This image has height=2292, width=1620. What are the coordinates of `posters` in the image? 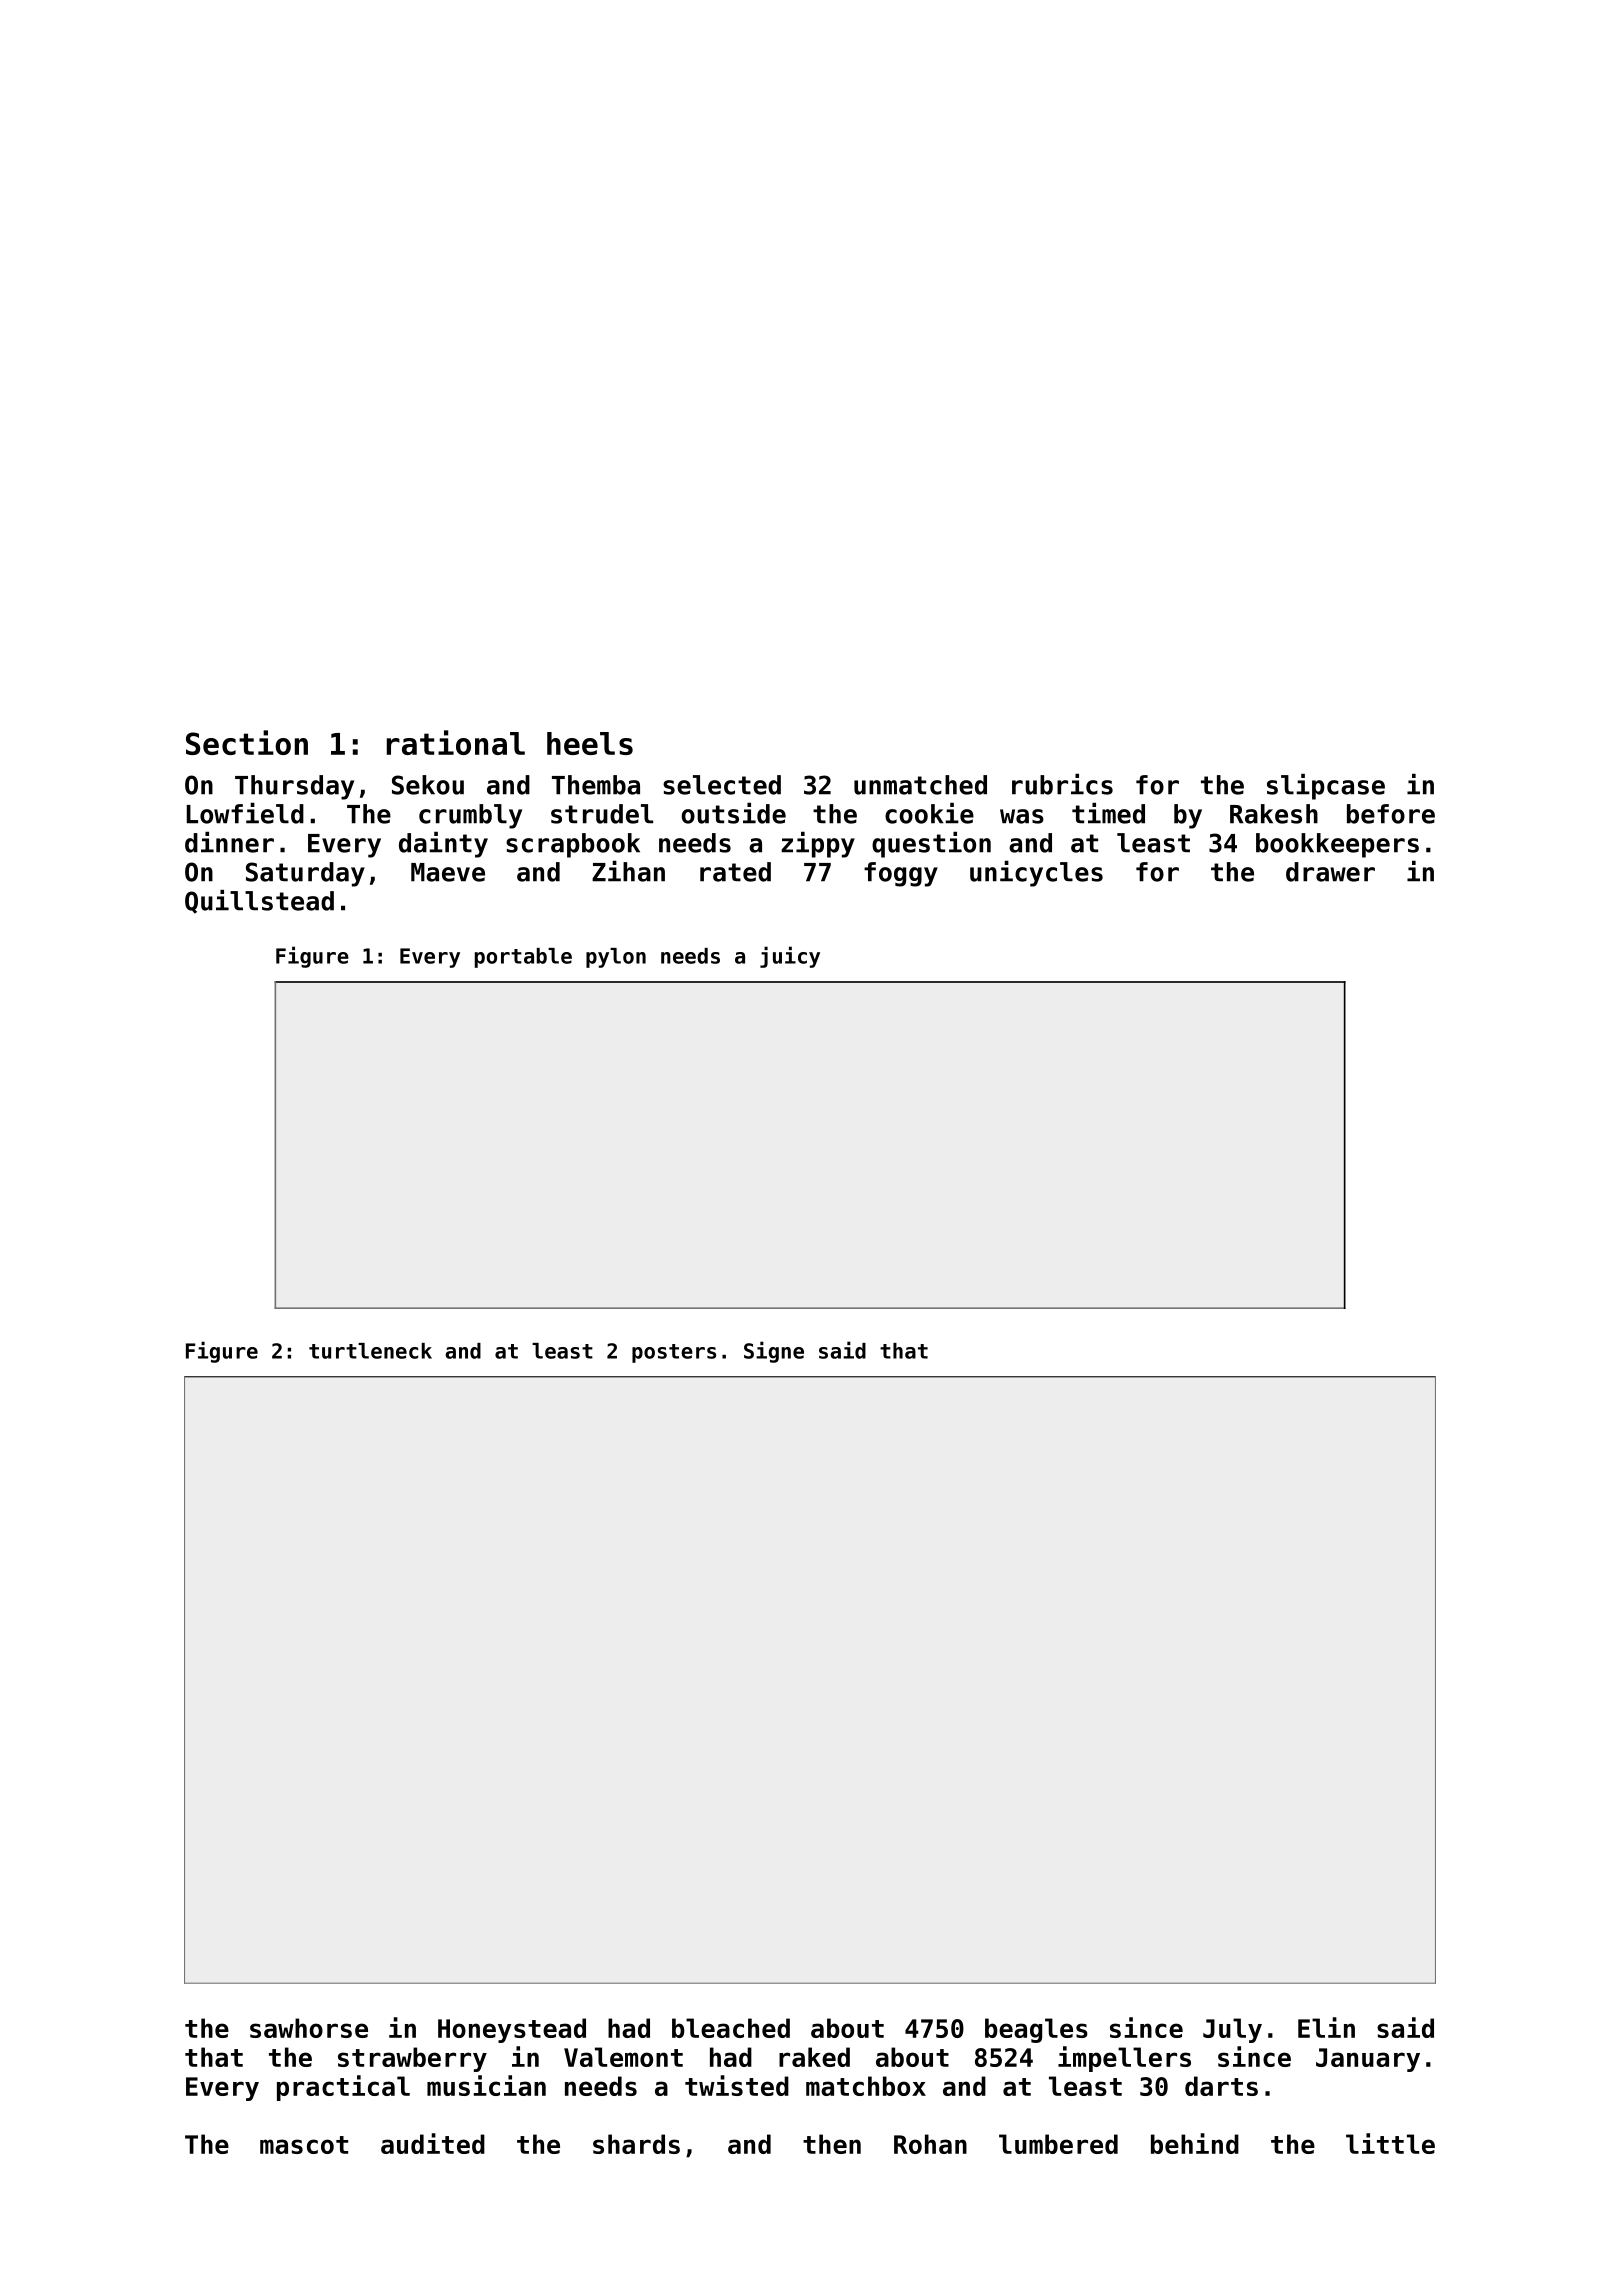 It's located at (674, 1353).
